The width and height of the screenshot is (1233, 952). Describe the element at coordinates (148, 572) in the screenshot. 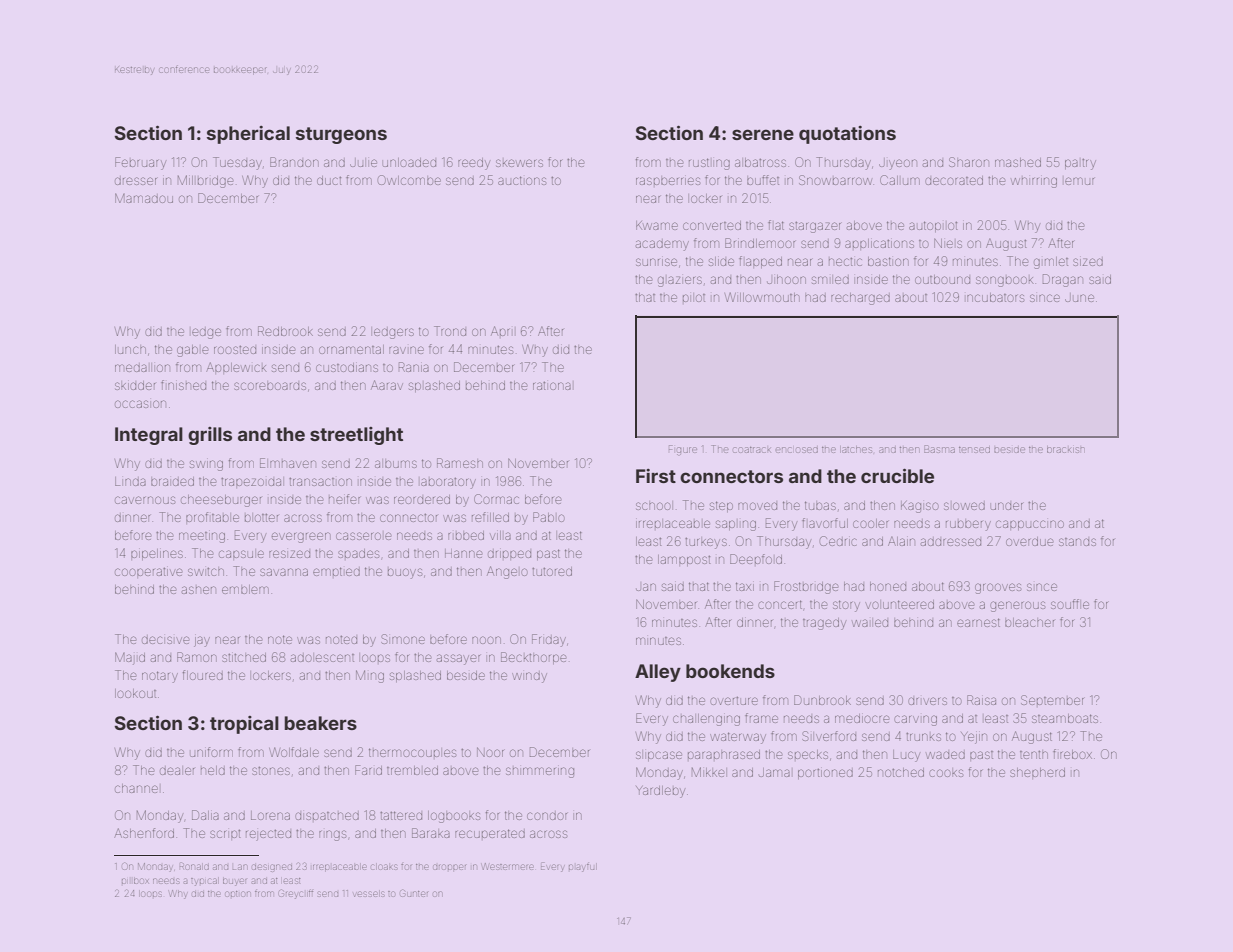

I see `cooperative` at that location.
